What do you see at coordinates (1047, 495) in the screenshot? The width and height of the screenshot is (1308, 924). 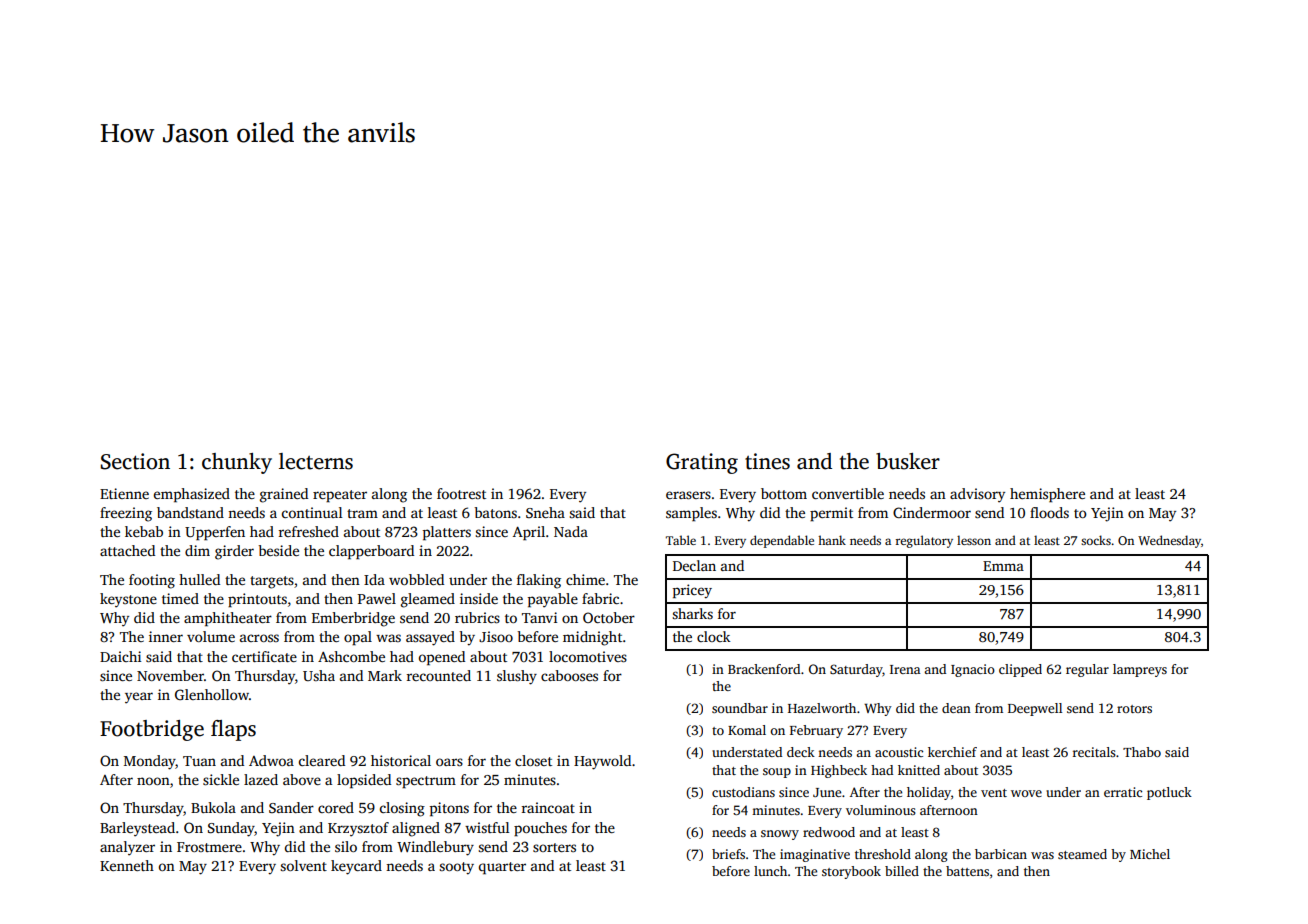 I see `hemisphere` at bounding box center [1047, 495].
